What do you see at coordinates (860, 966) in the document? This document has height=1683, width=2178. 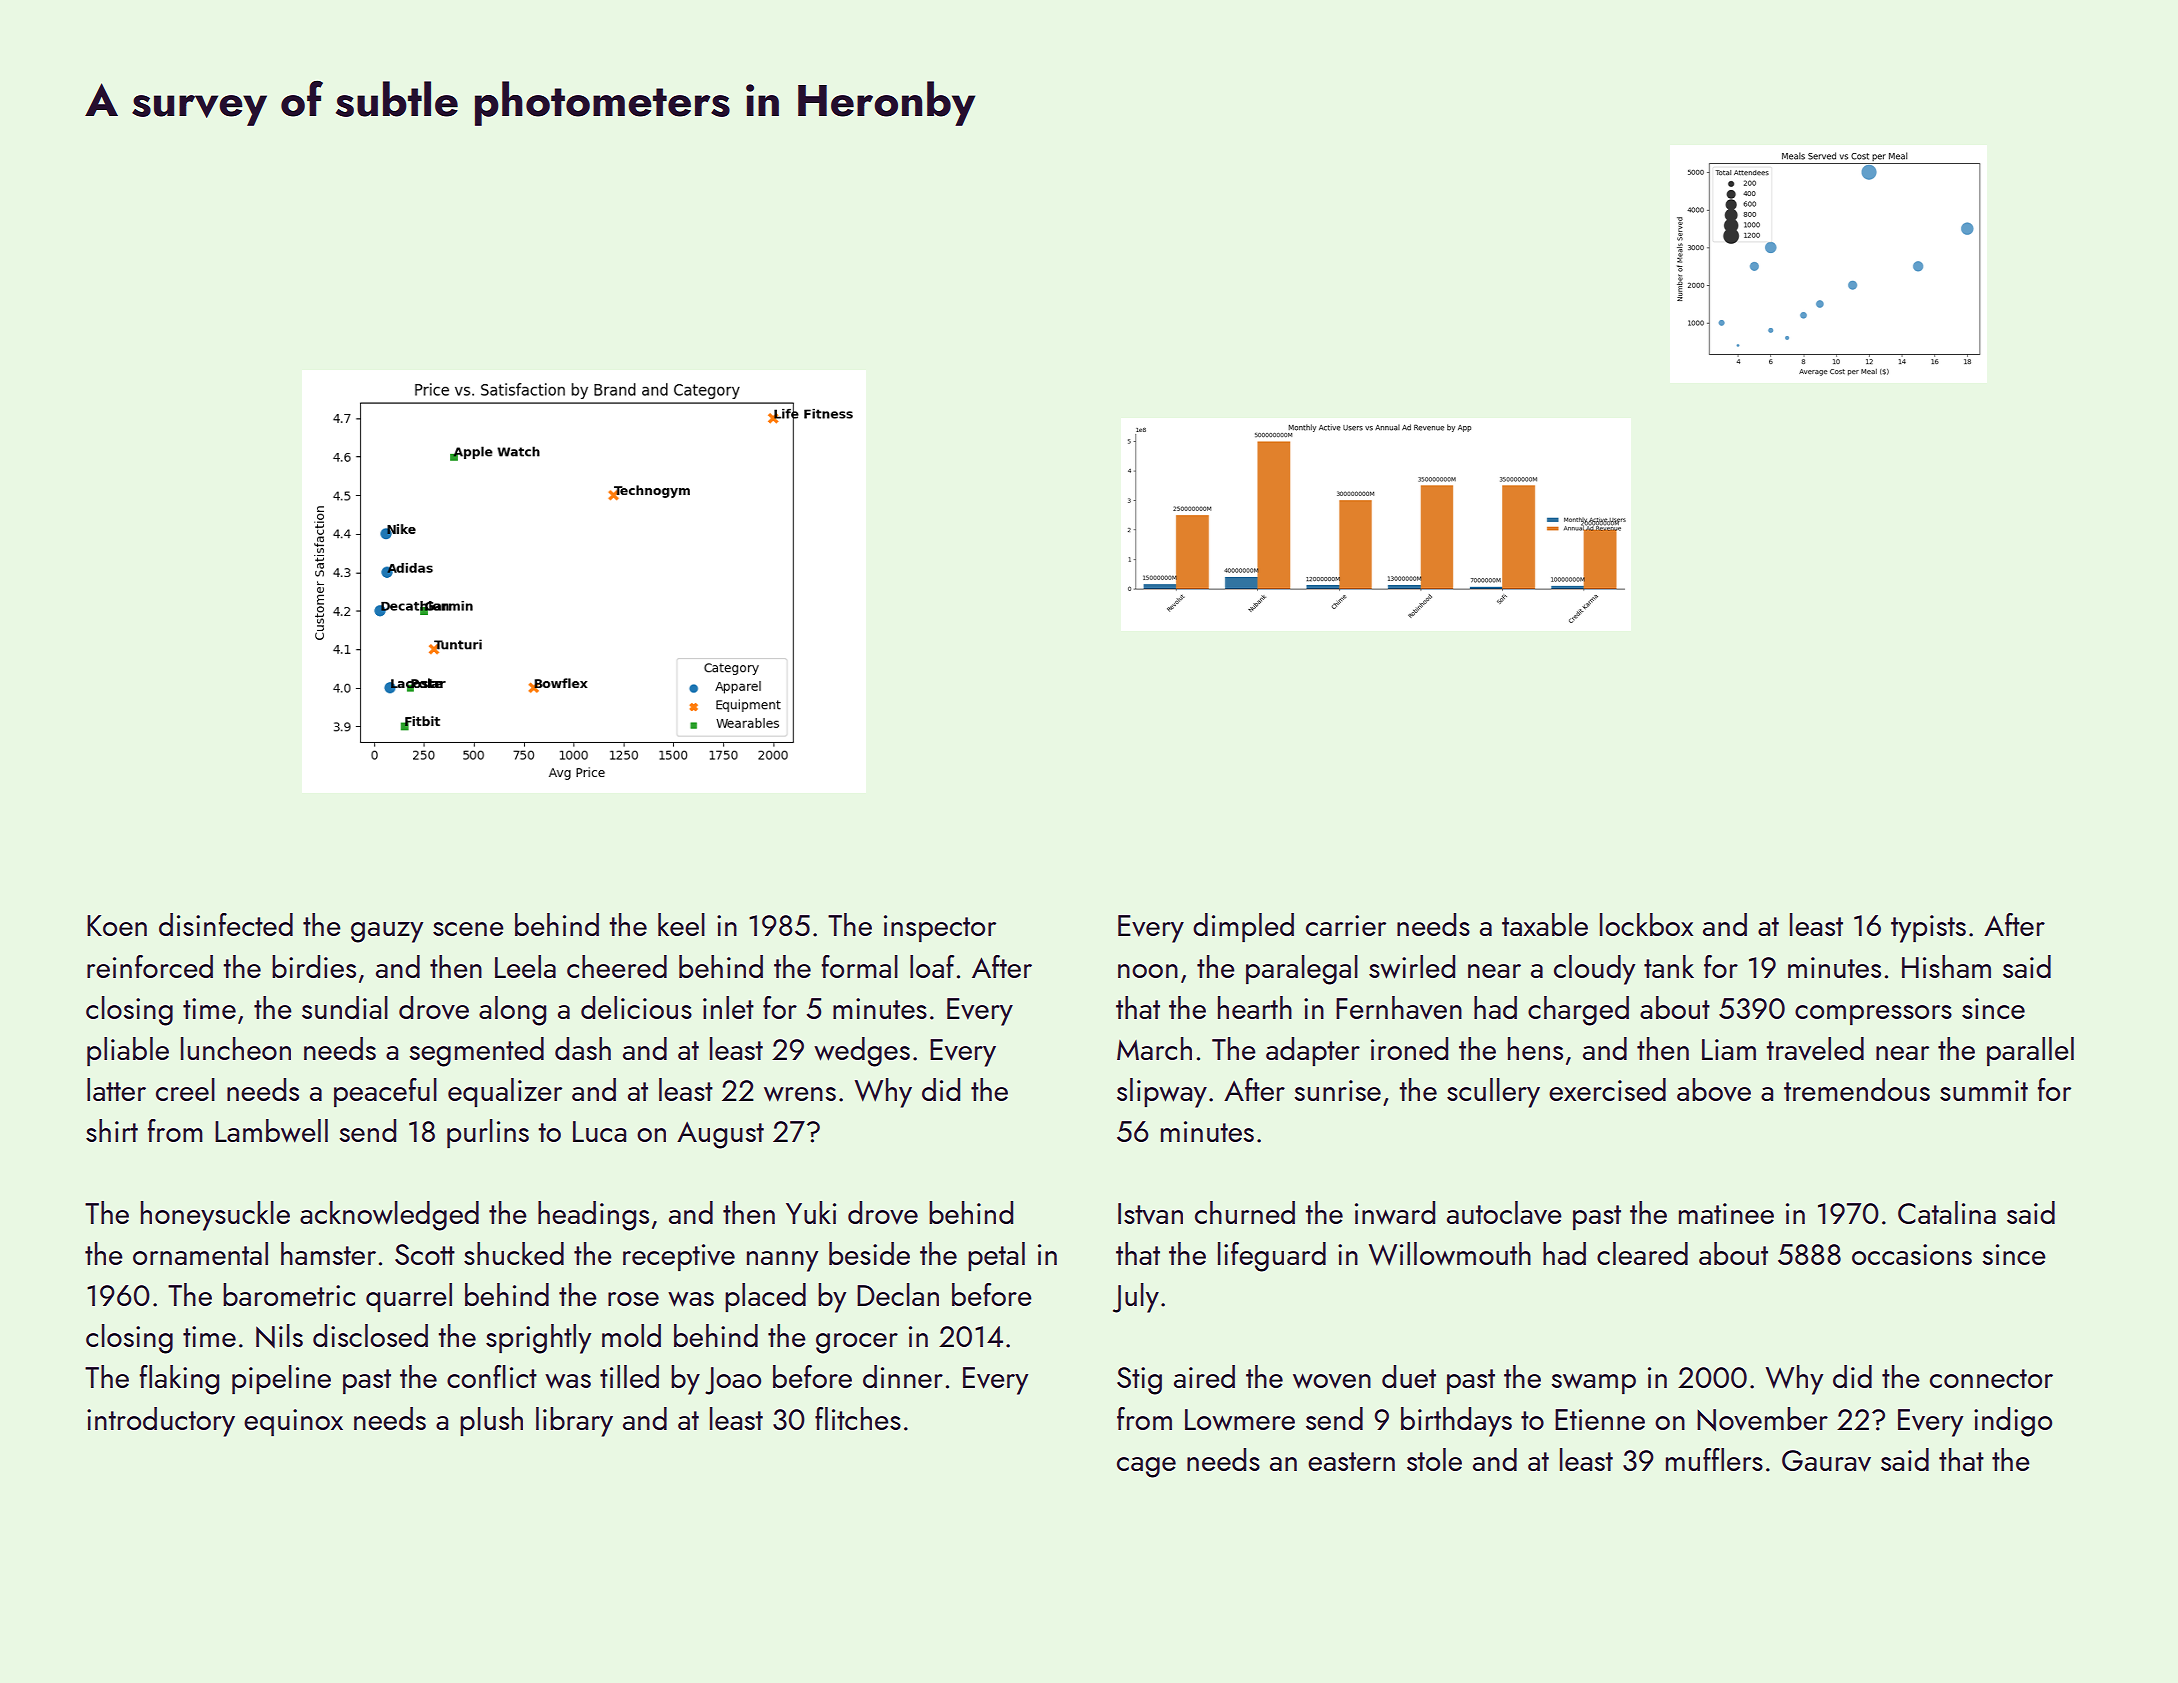 I see `formal` at bounding box center [860, 966].
